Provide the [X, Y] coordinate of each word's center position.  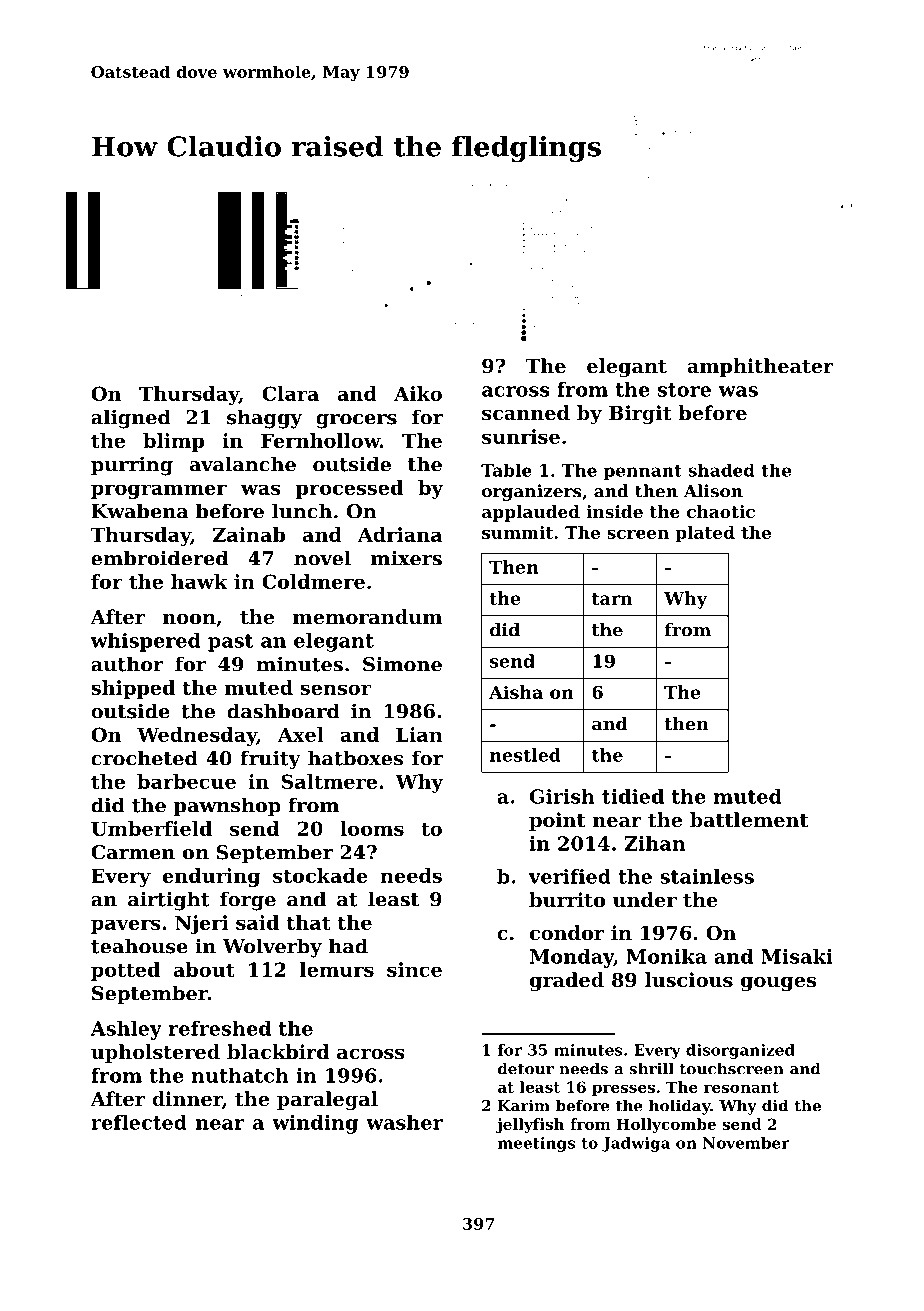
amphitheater [760, 367]
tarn [612, 599]
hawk [199, 581]
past [230, 643]
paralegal [327, 1101]
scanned [526, 413]
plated [705, 534]
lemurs [337, 969]
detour [526, 1068]
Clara [290, 393]
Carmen [133, 852]
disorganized [740, 1051]
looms [372, 828]
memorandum [367, 616]
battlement [749, 819]
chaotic [721, 511]
